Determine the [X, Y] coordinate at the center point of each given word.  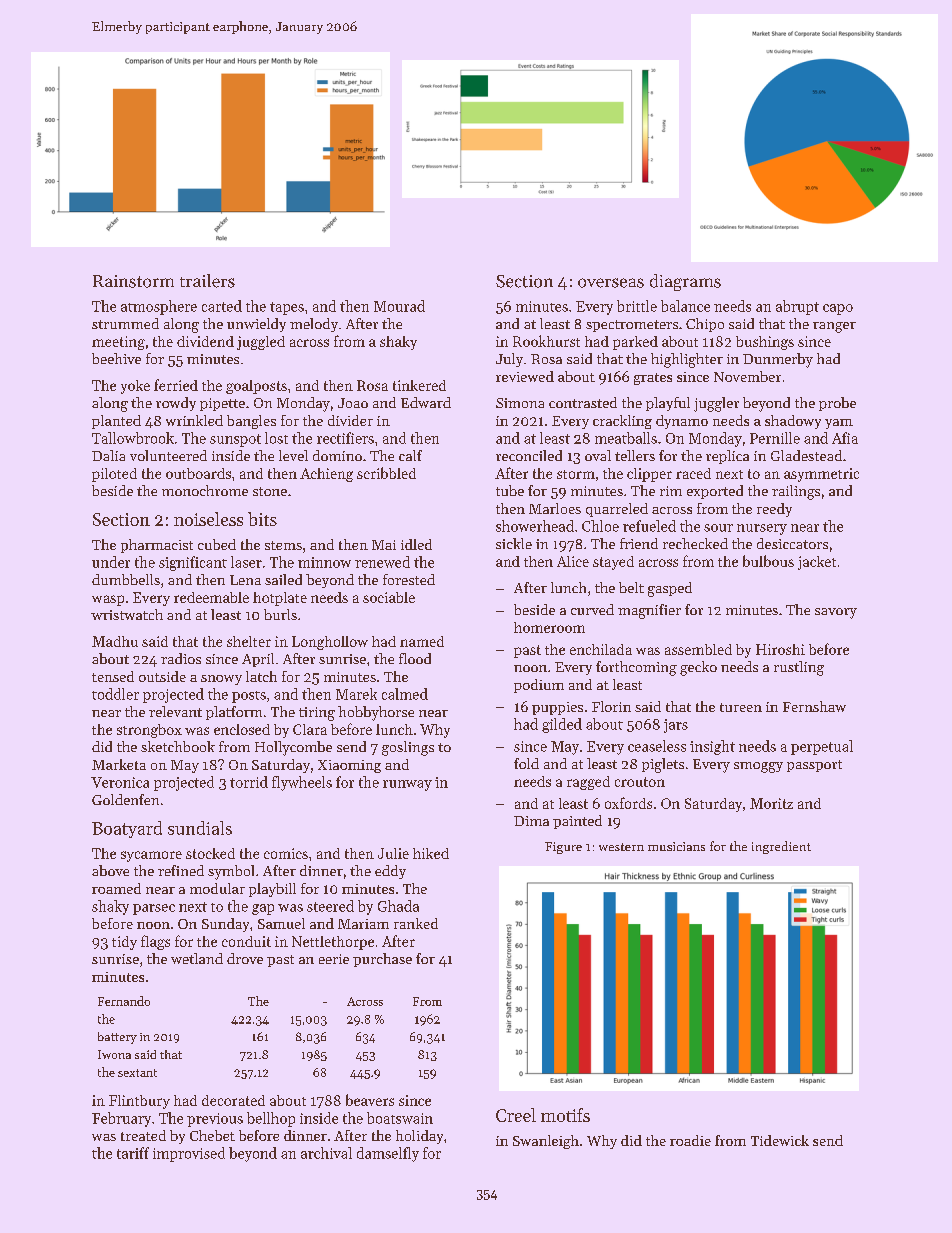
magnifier [649, 611]
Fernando [124, 1001]
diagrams [685, 282]
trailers [207, 281]
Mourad [399, 306]
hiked [431, 853]
